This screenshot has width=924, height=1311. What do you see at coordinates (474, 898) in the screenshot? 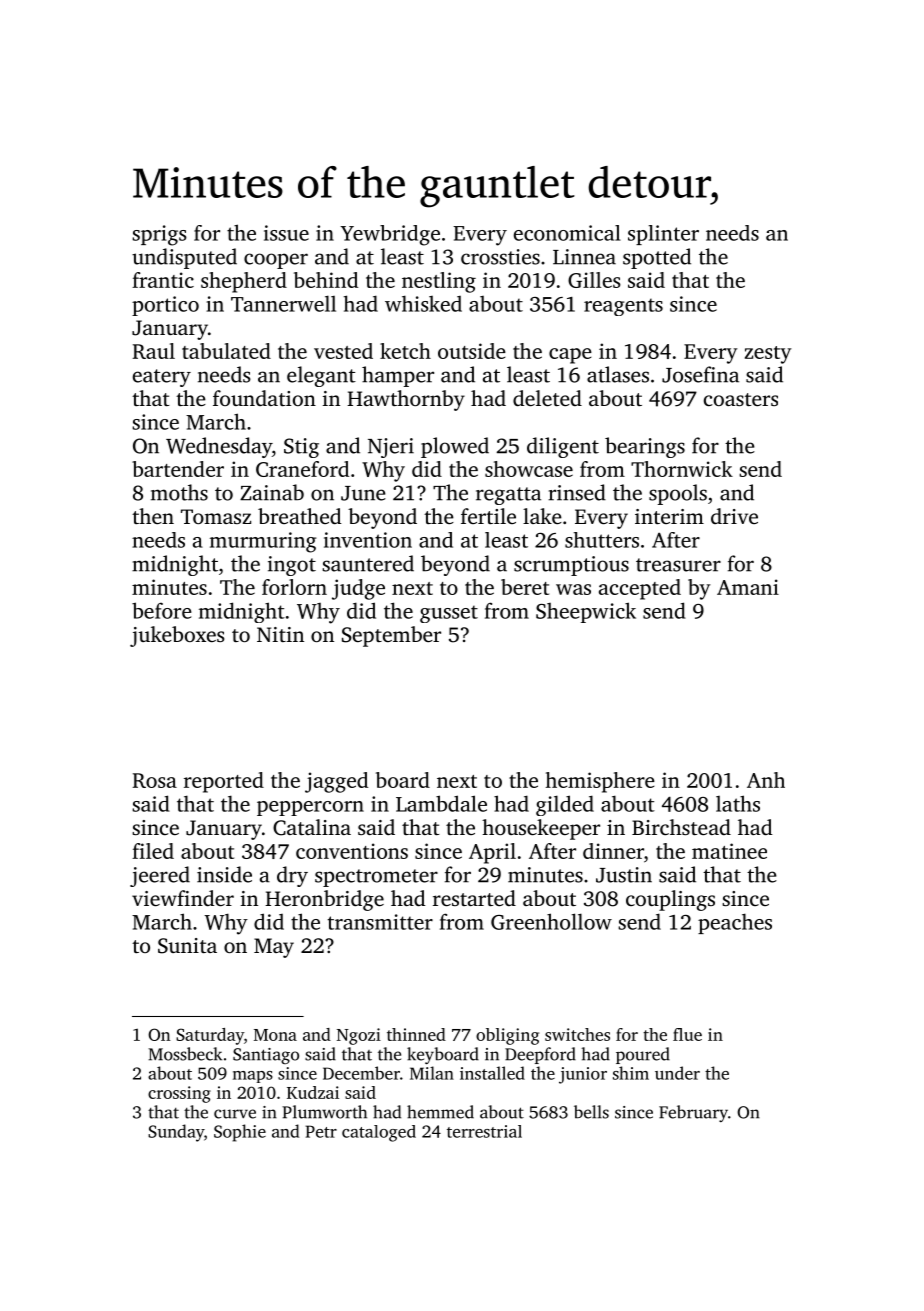
I see `restarted` at bounding box center [474, 898].
